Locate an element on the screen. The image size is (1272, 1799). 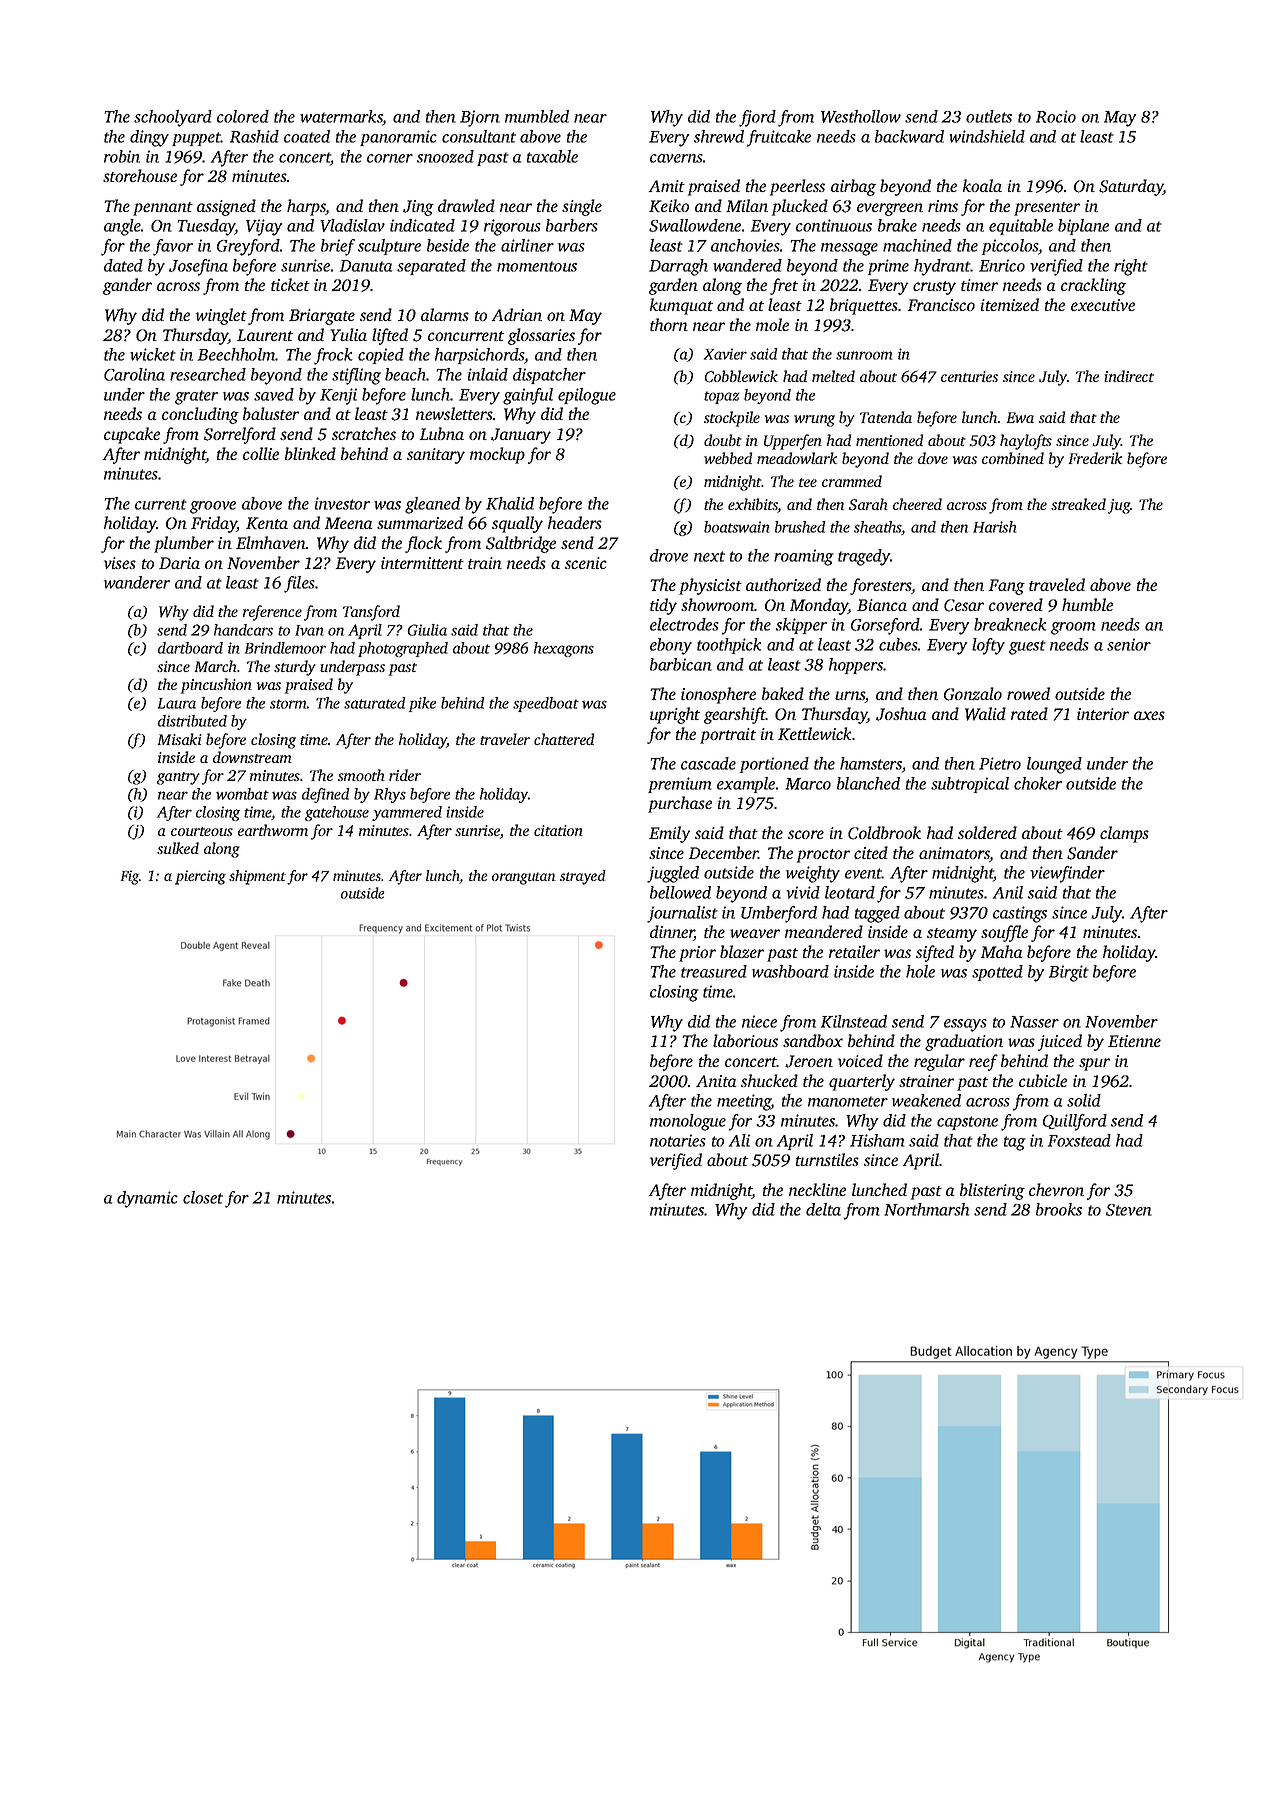
momentous is located at coordinates (537, 266).
